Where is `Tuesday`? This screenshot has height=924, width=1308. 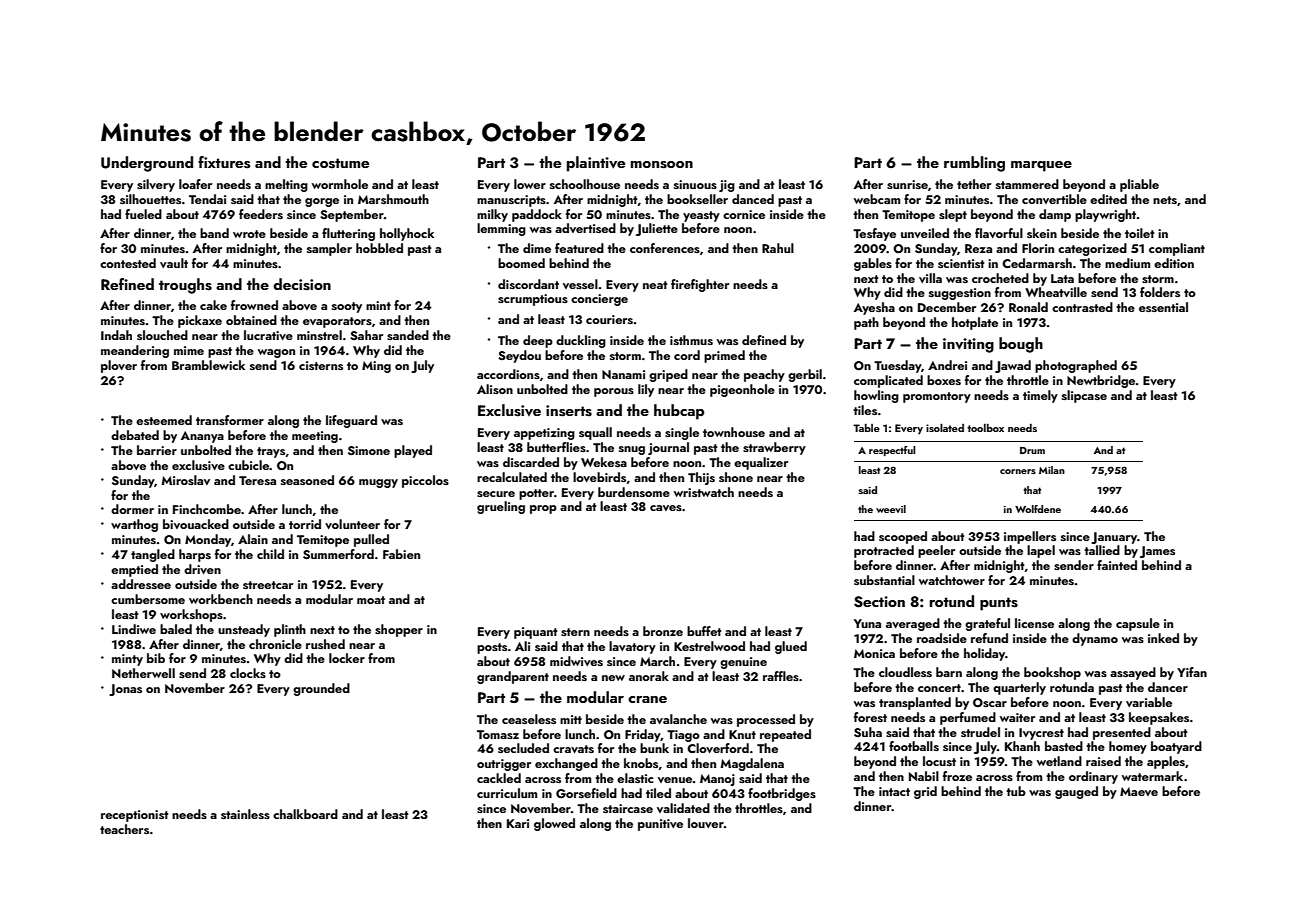
Tuesday is located at coordinates (897, 366).
